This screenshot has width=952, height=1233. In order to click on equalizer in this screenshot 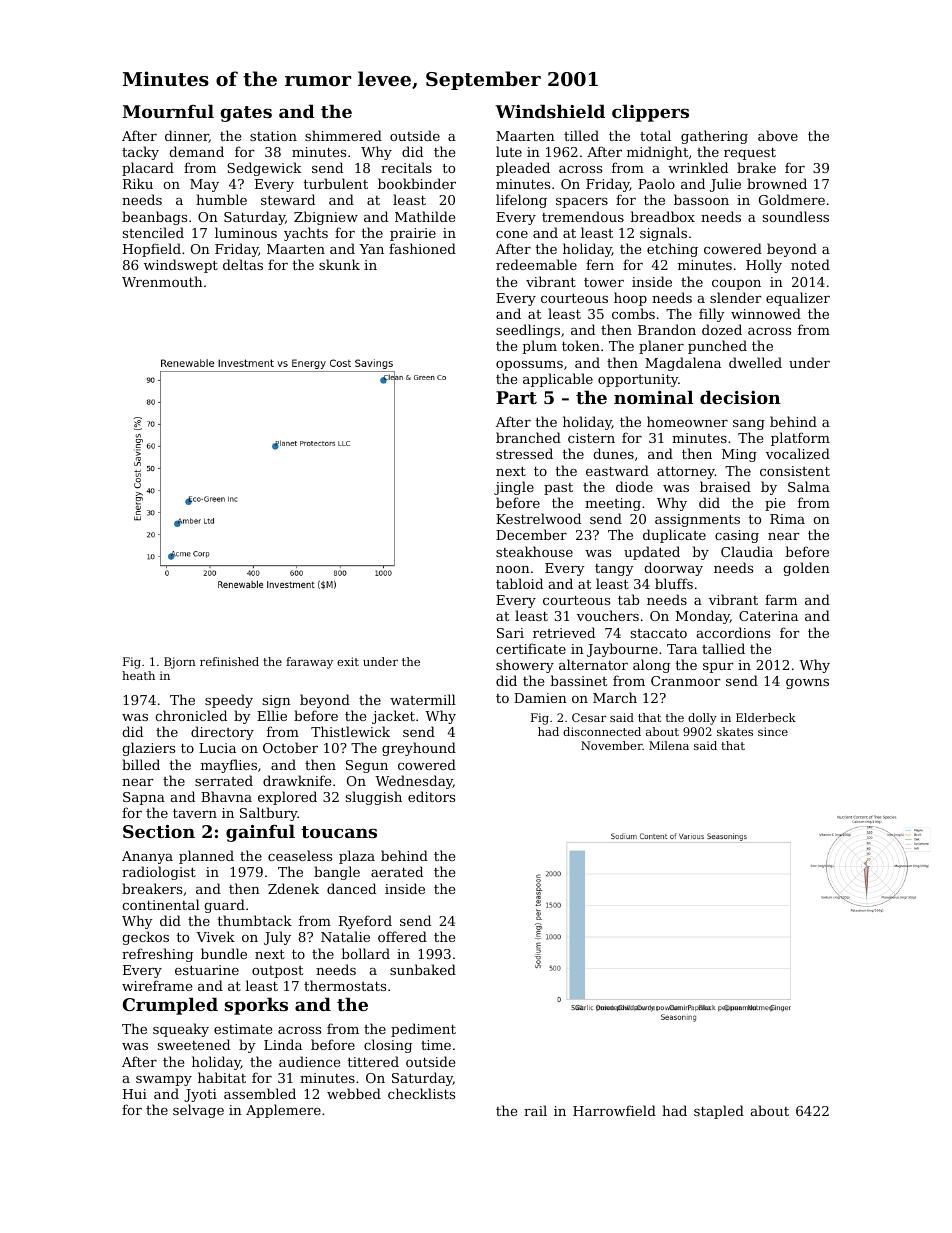, I will do `click(798, 299)`.
